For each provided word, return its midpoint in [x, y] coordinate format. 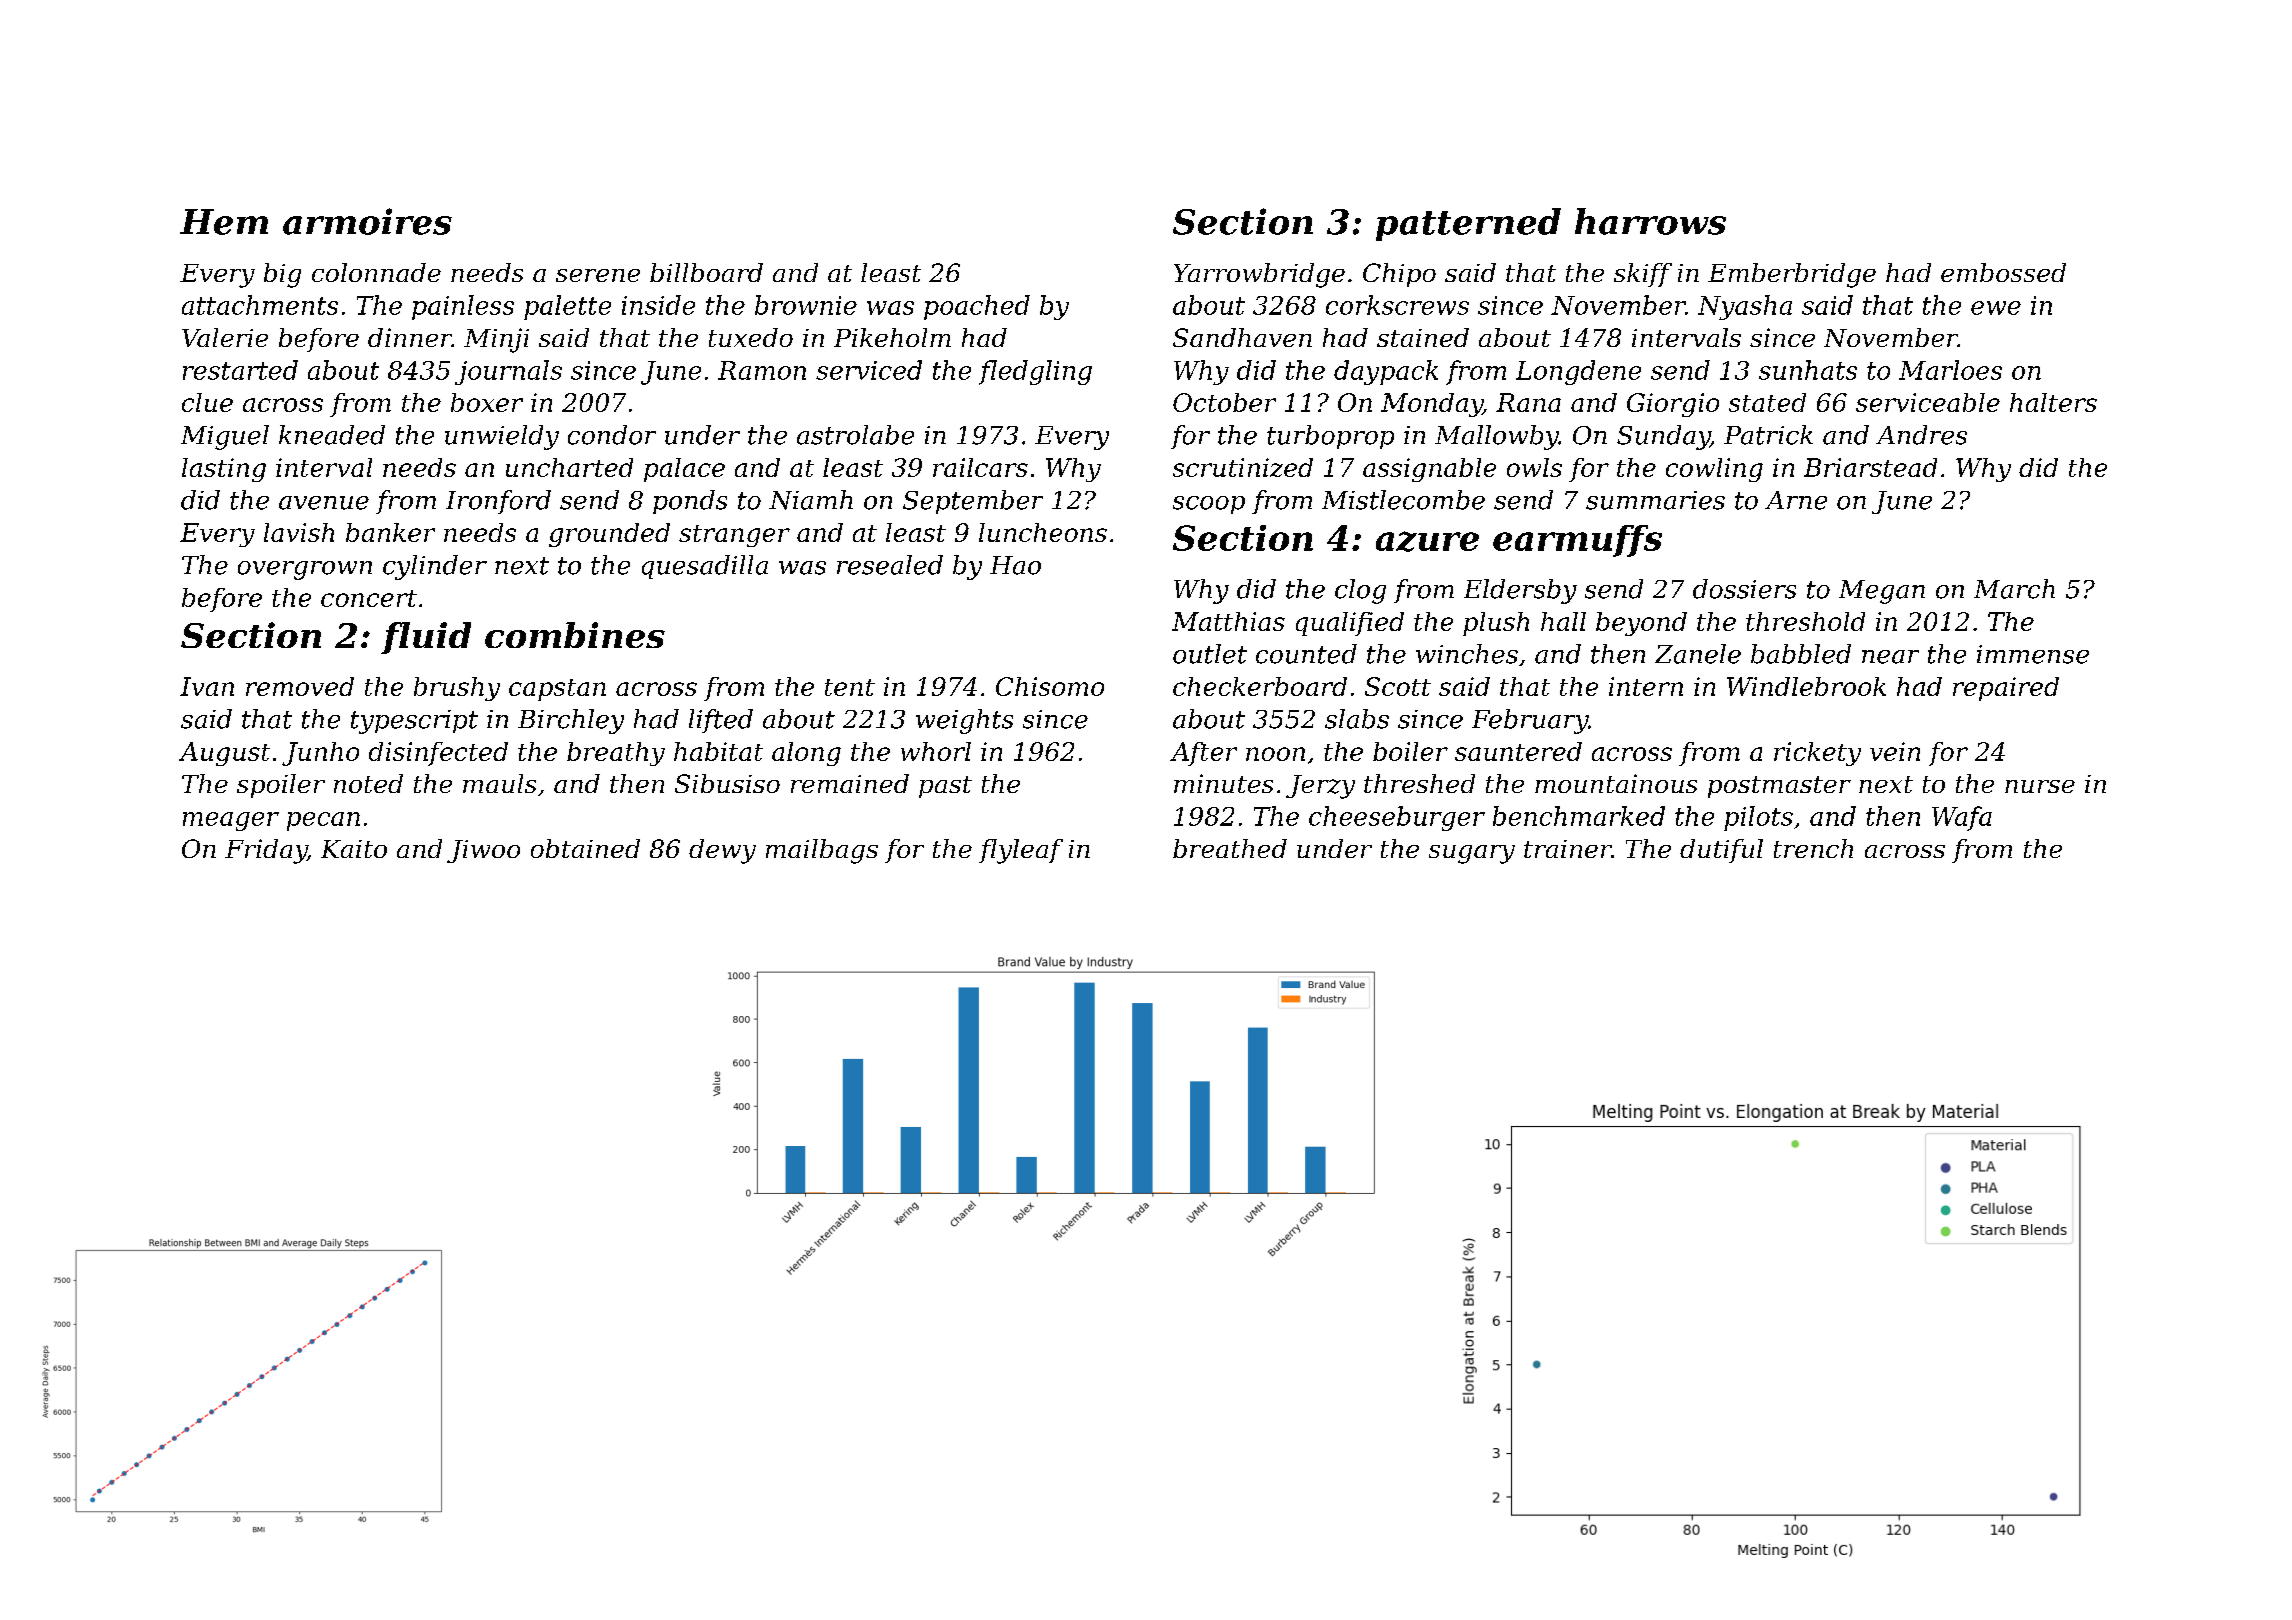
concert [369, 598]
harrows [1650, 221]
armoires [367, 221]
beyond [1641, 624]
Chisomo [1050, 686]
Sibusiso [727, 783]
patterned [1468, 224]
